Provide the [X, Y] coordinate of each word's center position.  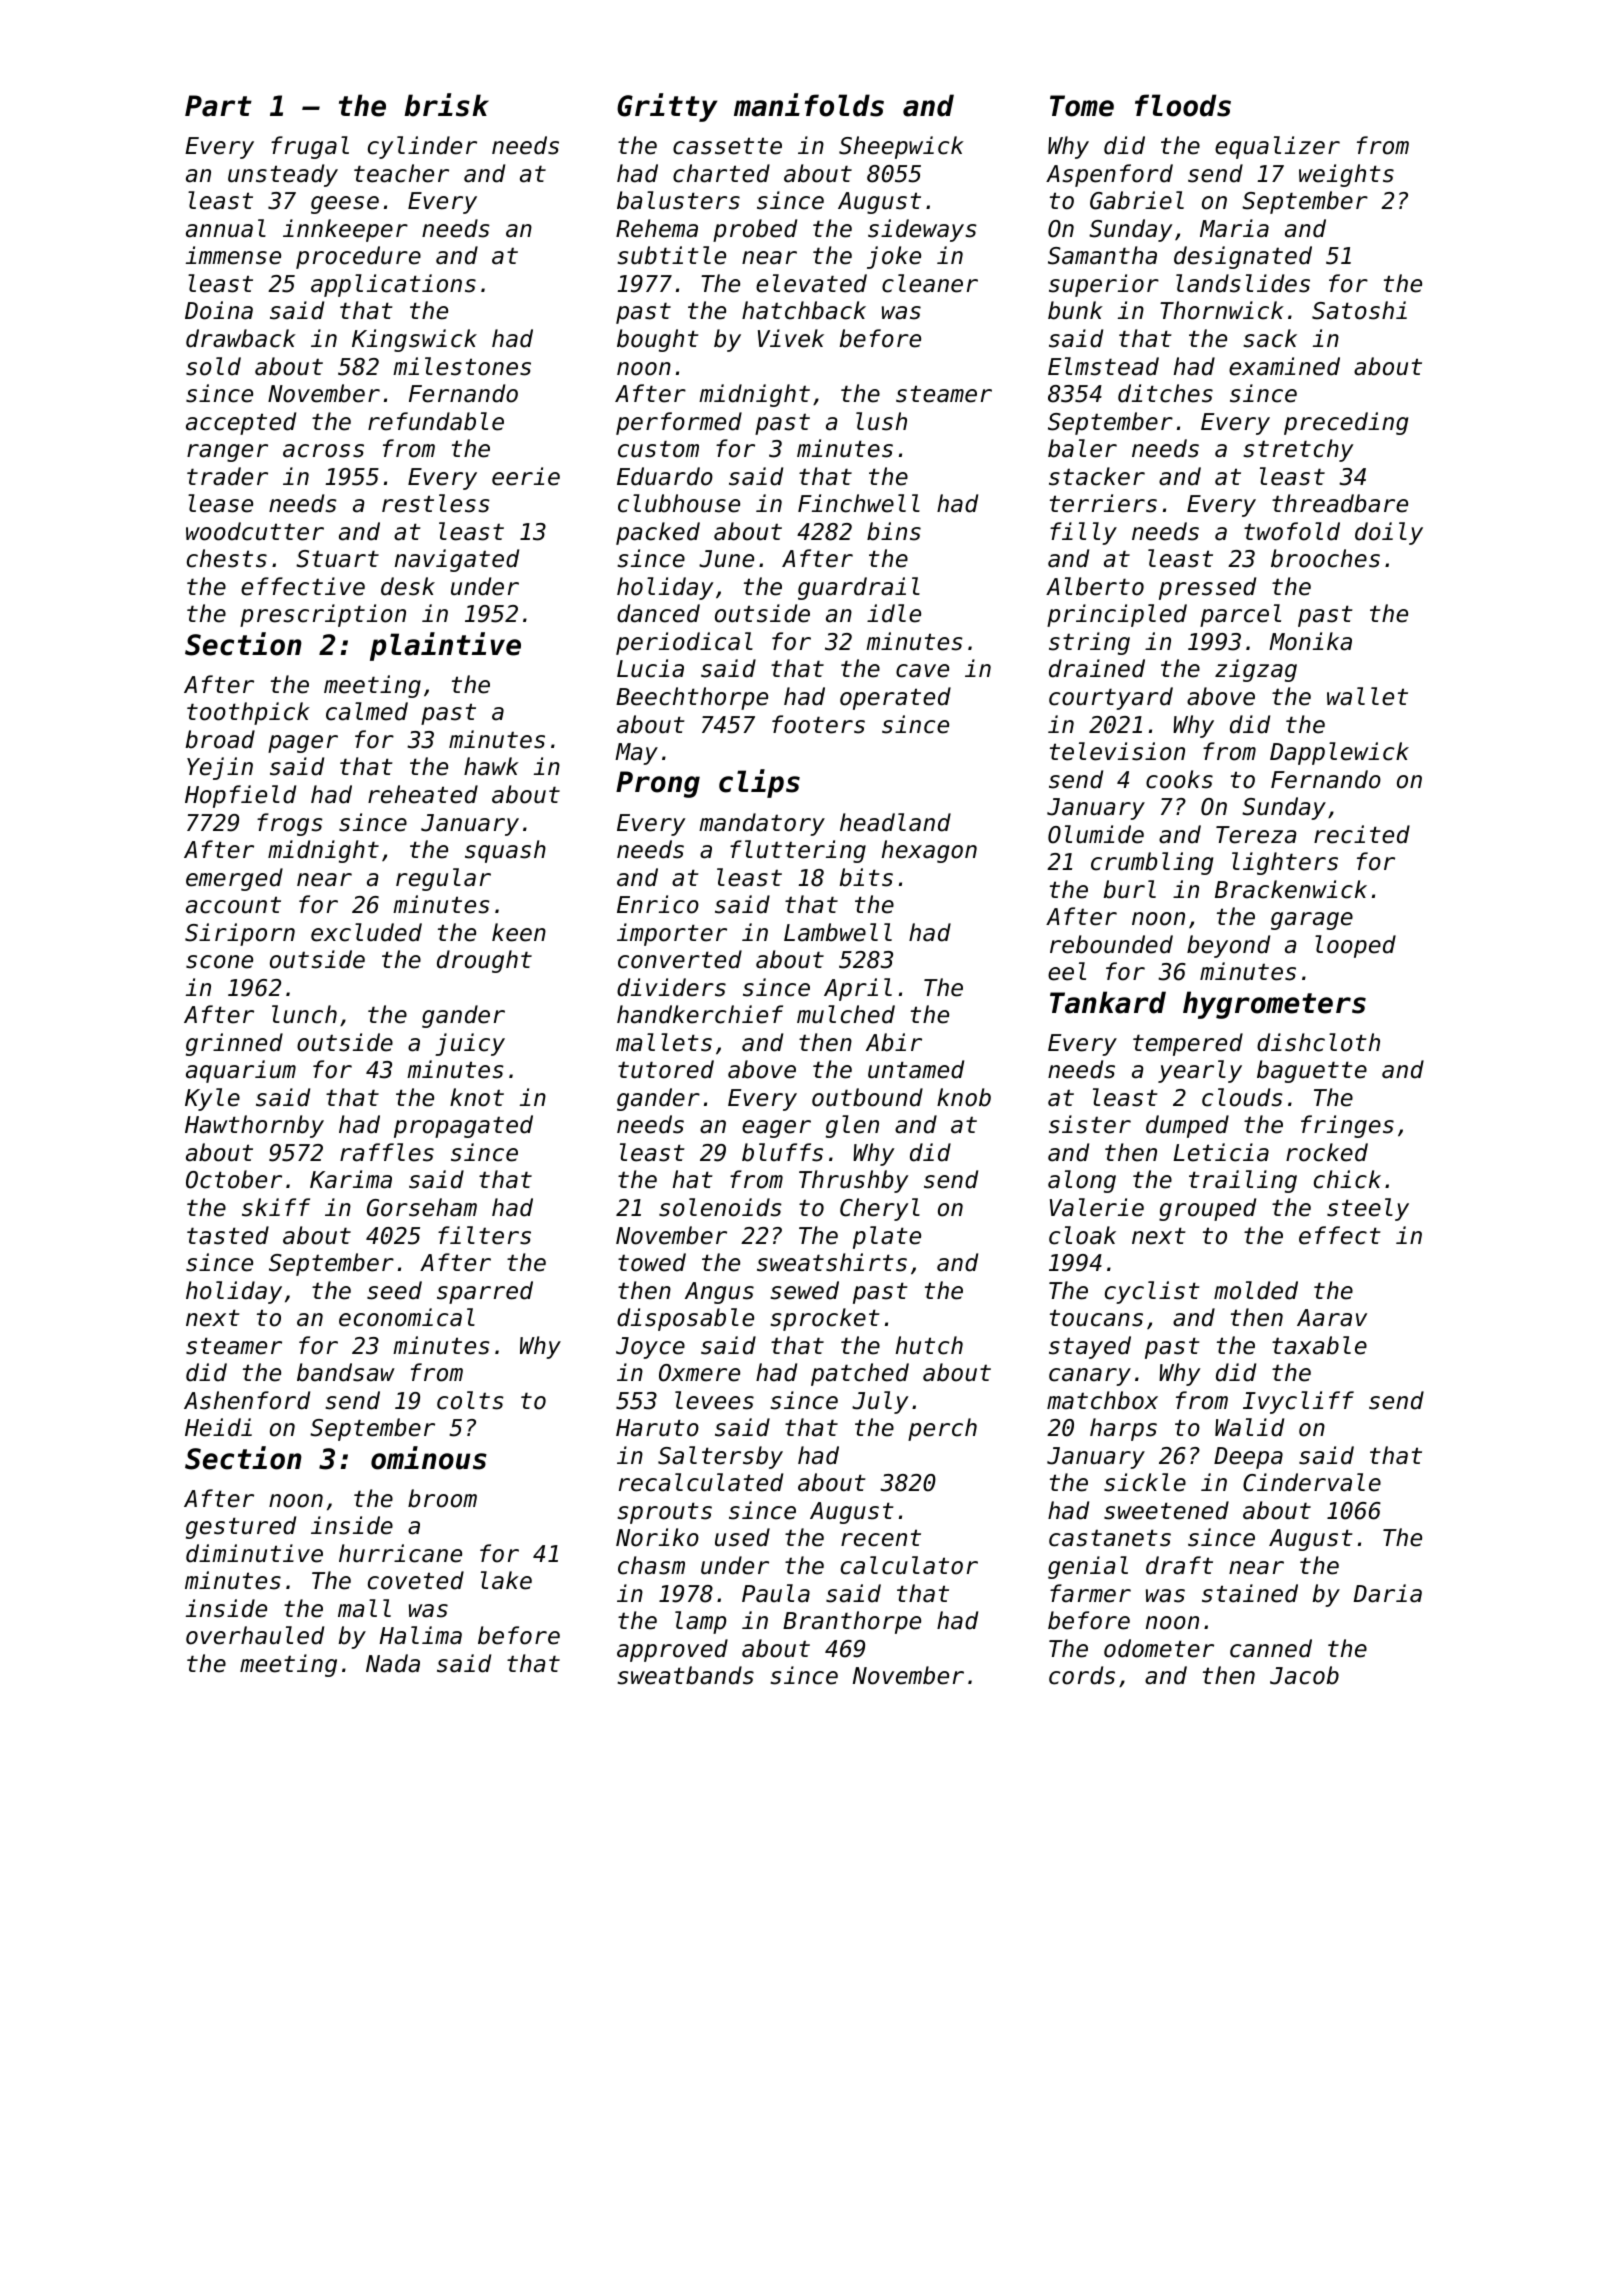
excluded [366, 932]
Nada [393, 1663]
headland [895, 822]
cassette [727, 146]
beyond [1228, 946]
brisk [446, 105]
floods [1183, 105]
